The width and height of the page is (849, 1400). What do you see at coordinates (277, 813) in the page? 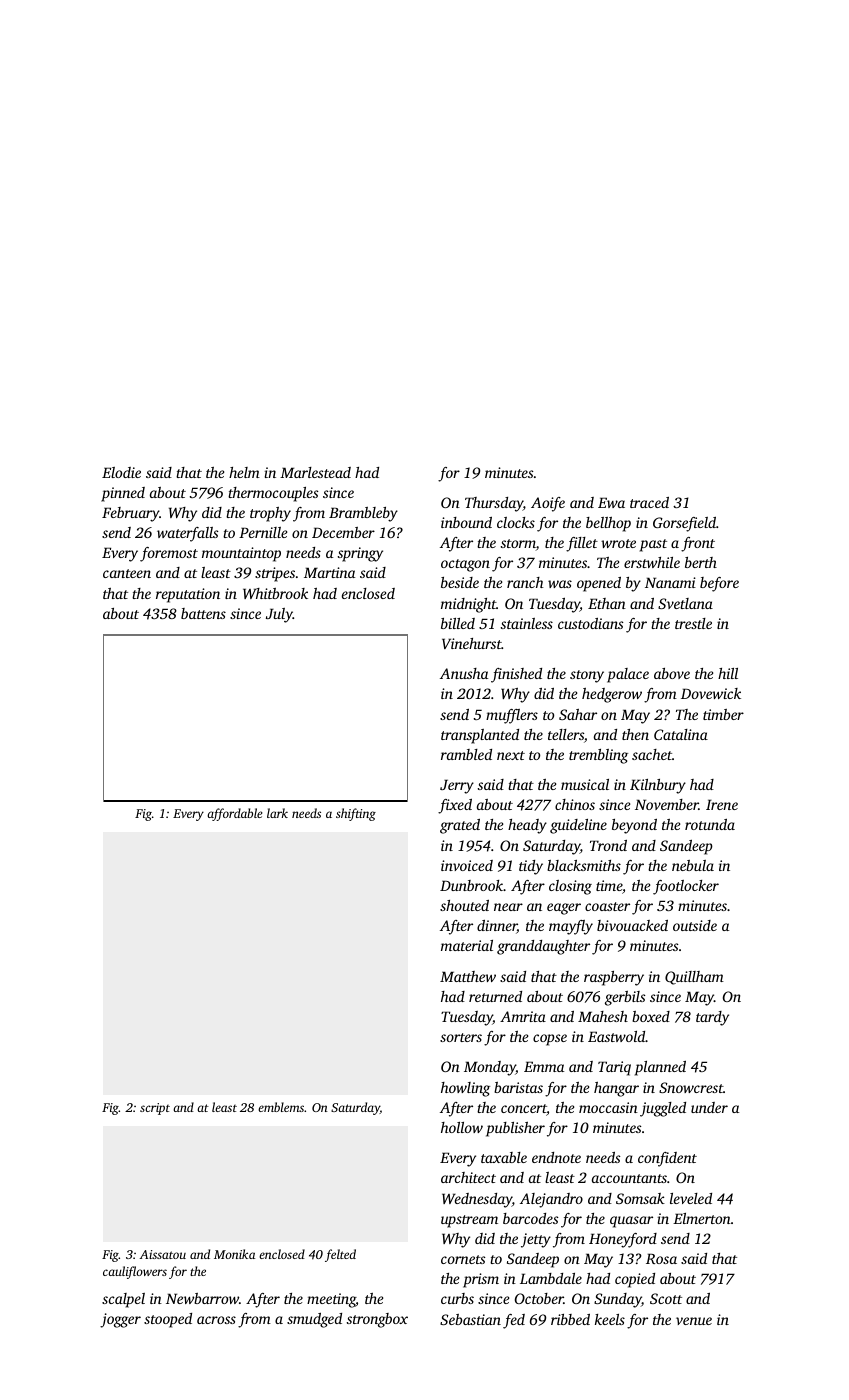
I see `lark` at bounding box center [277, 813].
